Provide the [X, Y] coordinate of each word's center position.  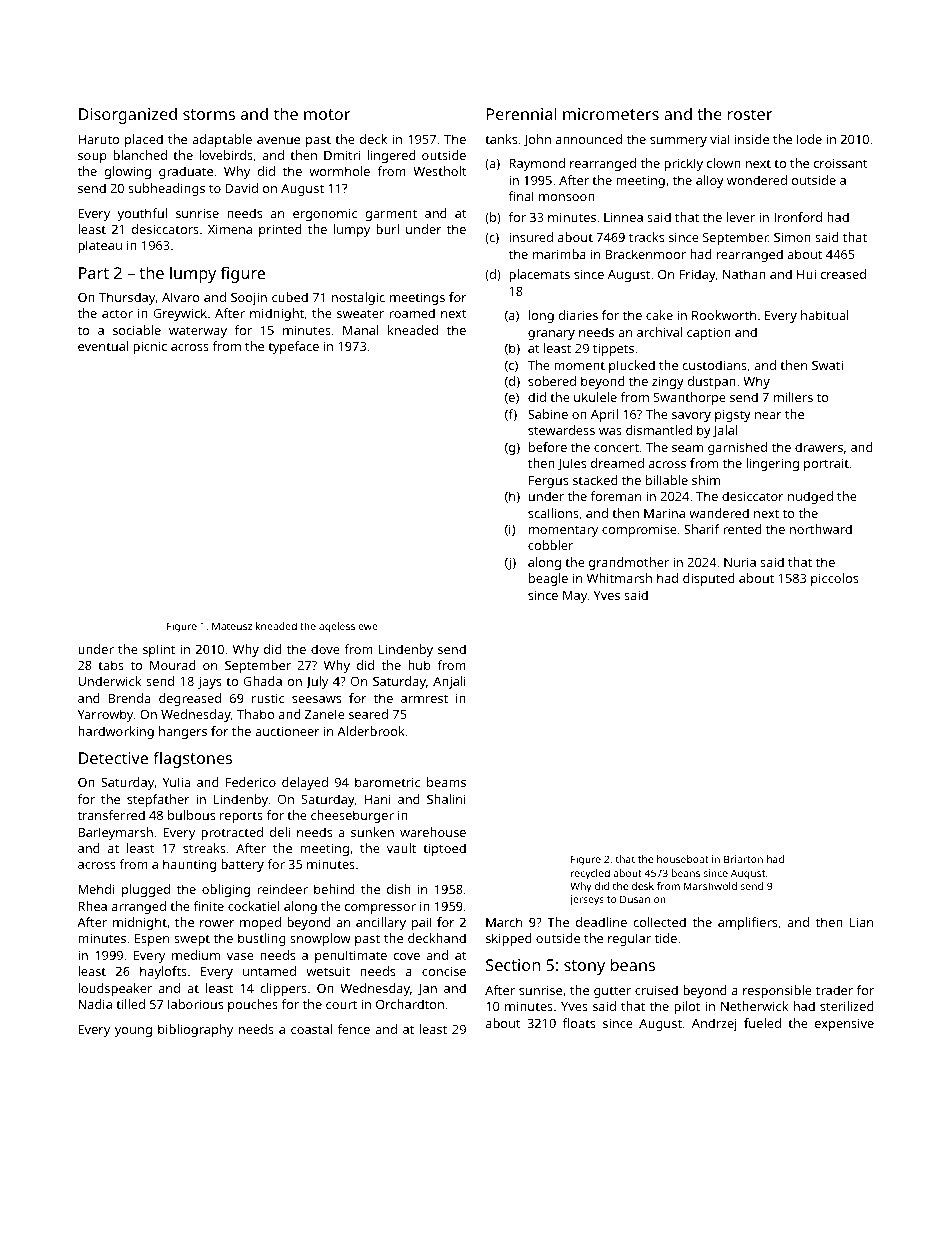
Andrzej [714, 1024]
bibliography [195, 1030]
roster [750, 114]
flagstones [193, 759]
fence [354, 1029]
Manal [360, 330]
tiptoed [444, 849]
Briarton [743, 859]
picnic [150, 347]
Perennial [522, 113]
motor [327, 114]
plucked [632, 366]
